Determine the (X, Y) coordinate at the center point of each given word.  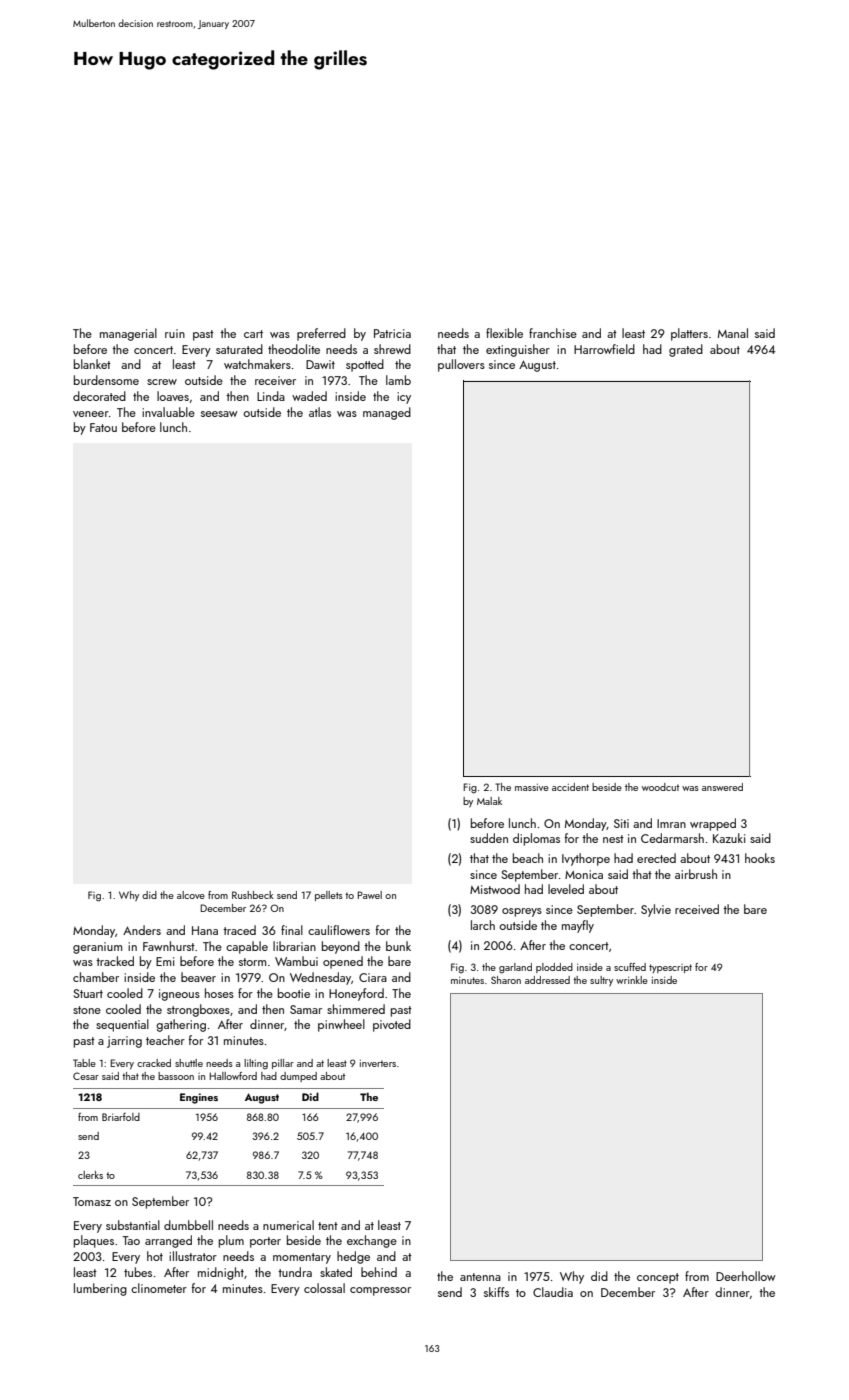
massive (532, 787)
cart (253, 334)
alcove (191, 895)
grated (686, 350)
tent (328, 1226)
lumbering (100, 1289)
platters (689, 334)
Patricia (392, 333)
